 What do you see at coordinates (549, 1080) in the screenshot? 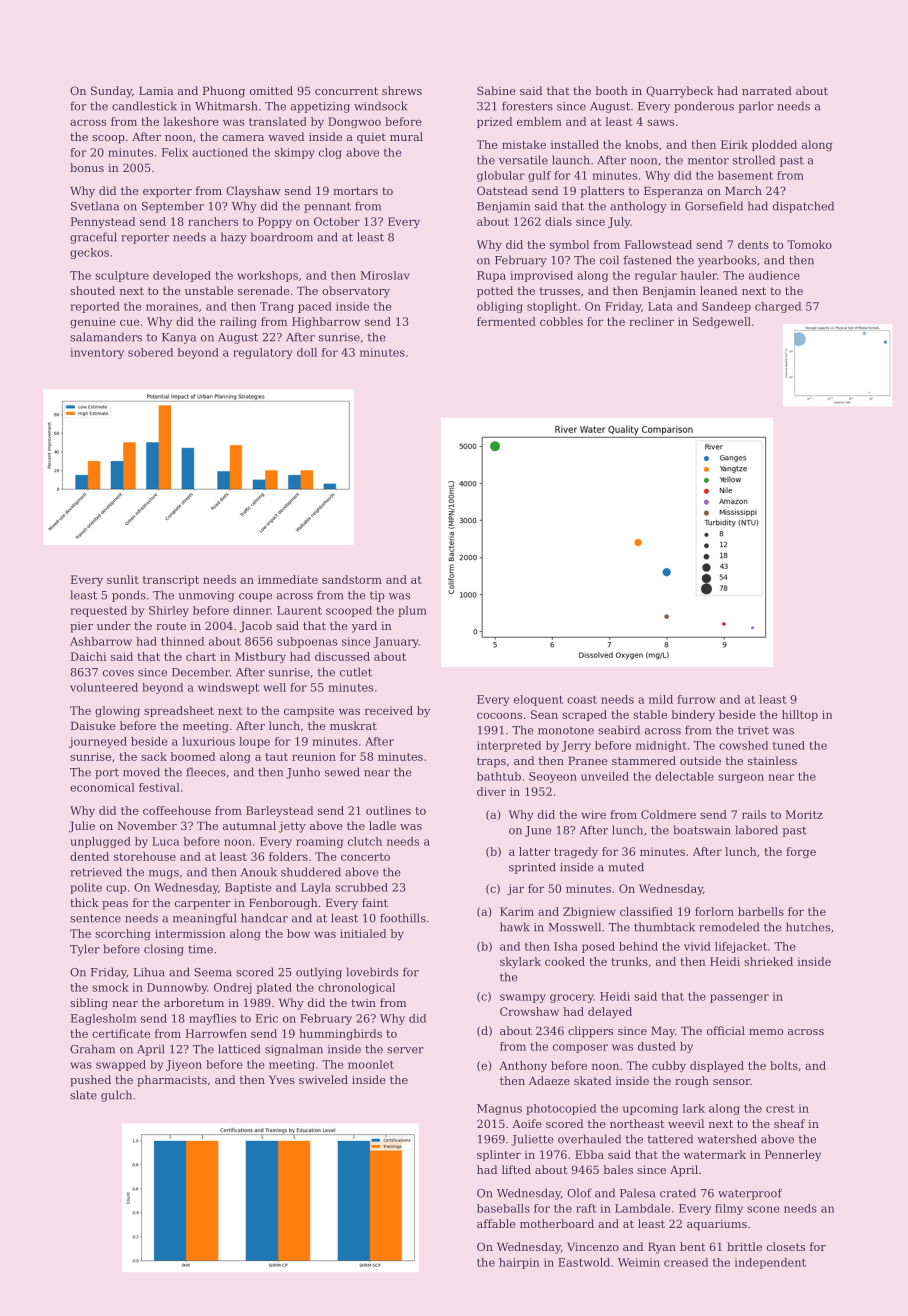
I see `Adaeze` at bounding box center [549, 1080].
